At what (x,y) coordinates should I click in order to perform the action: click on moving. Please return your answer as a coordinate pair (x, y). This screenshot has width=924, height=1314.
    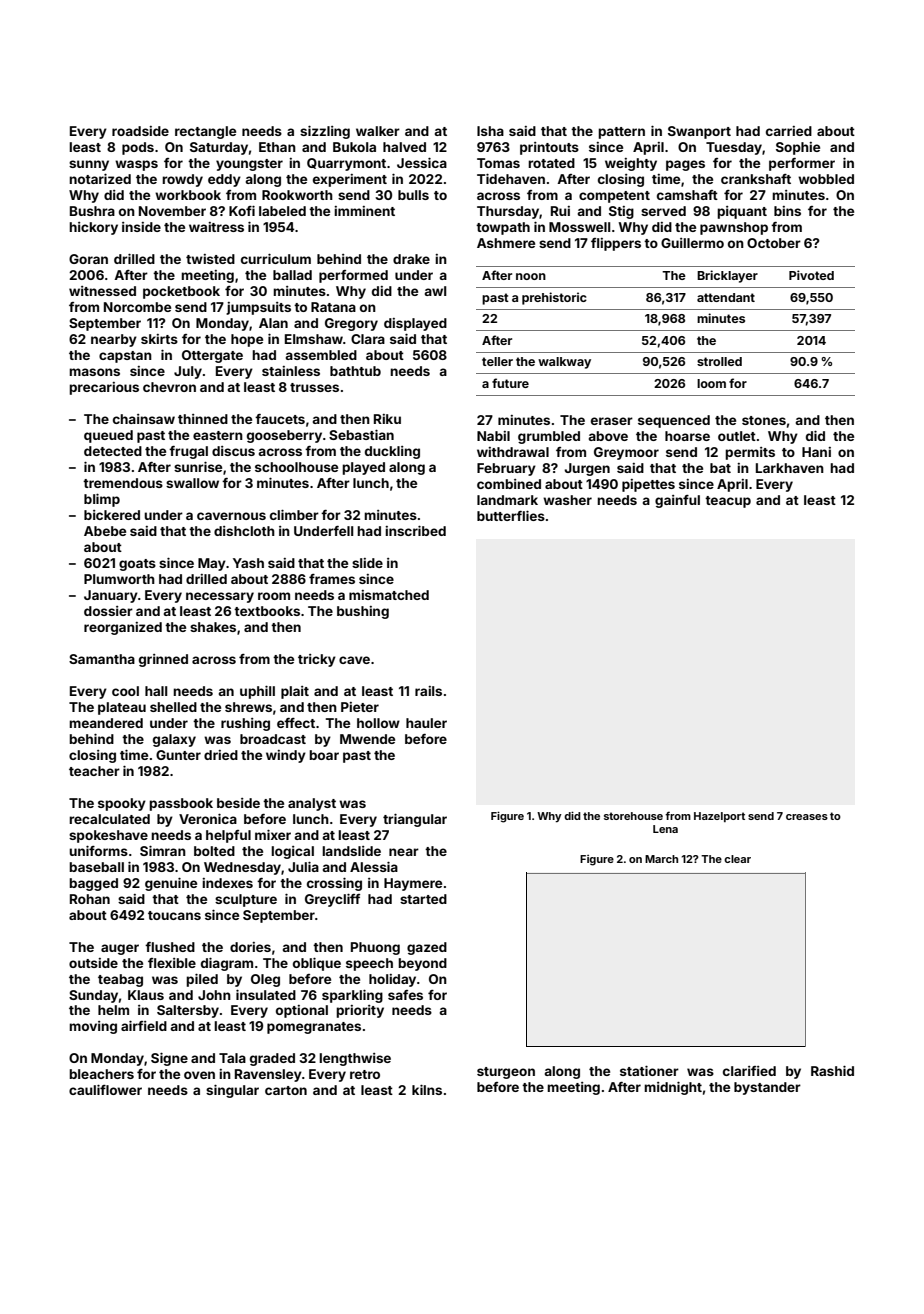
    Looking at the image, I should click on (93, 1027).
